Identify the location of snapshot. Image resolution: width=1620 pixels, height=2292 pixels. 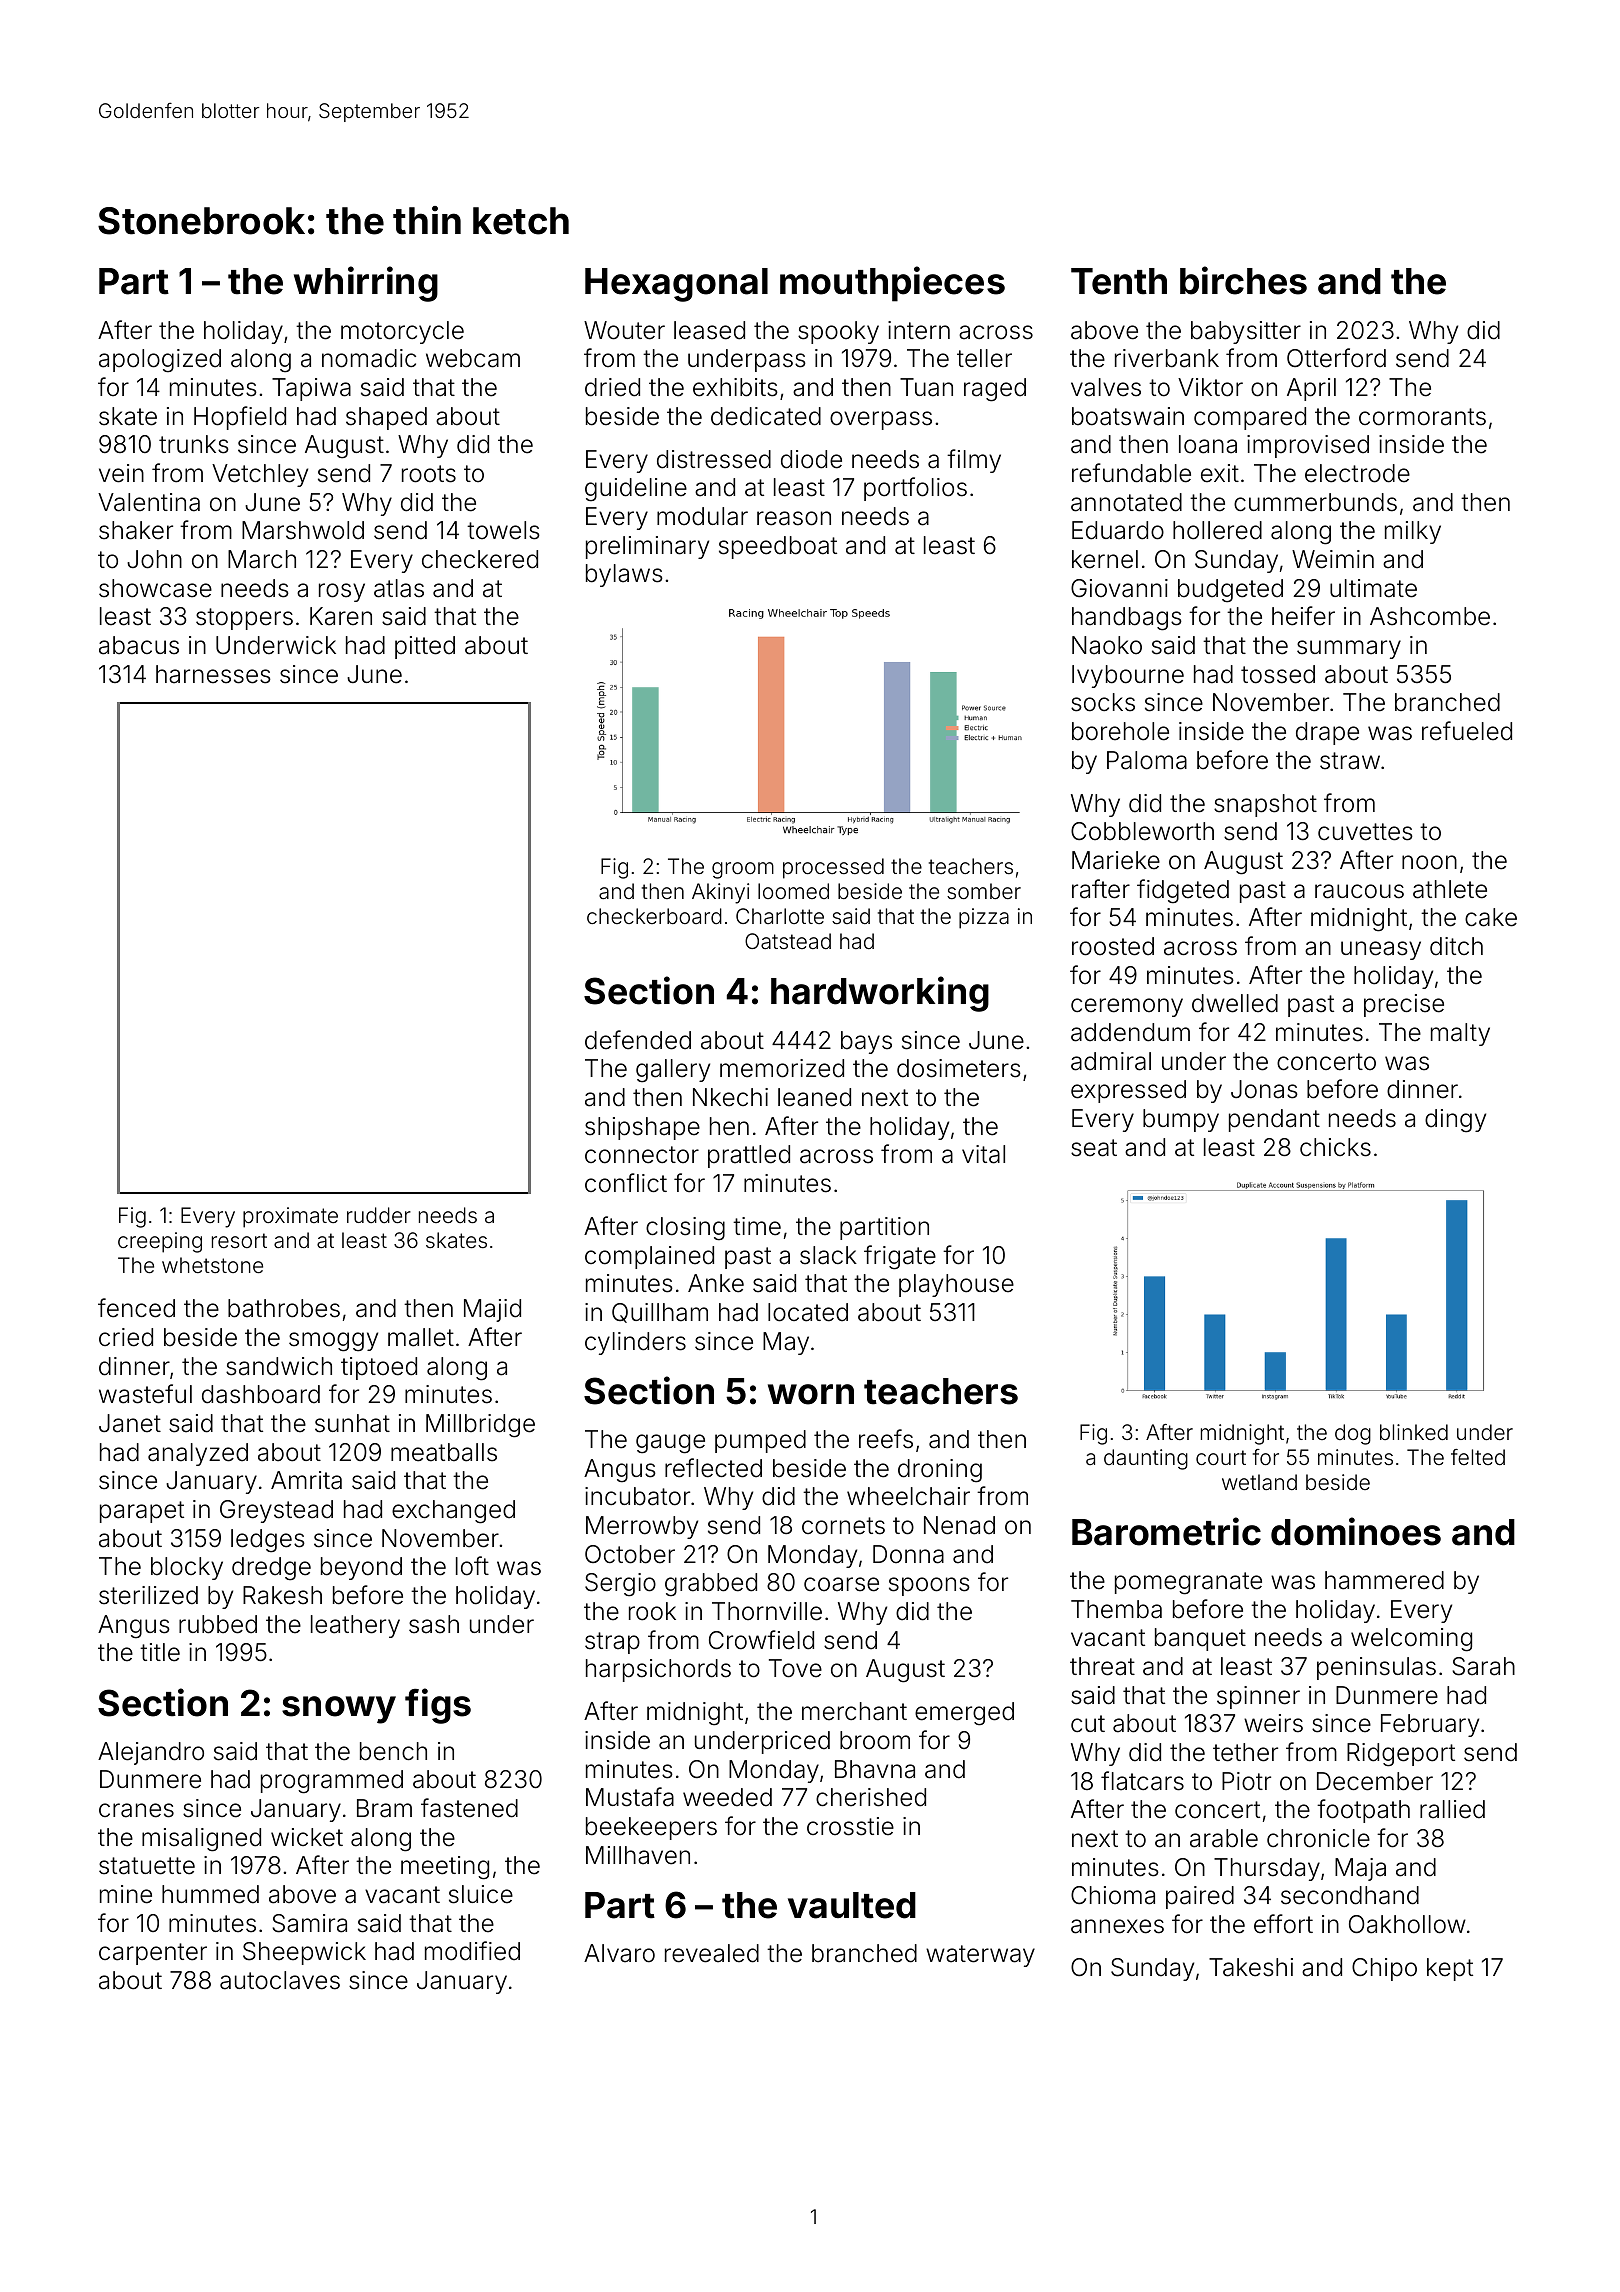
(1265, 805).
